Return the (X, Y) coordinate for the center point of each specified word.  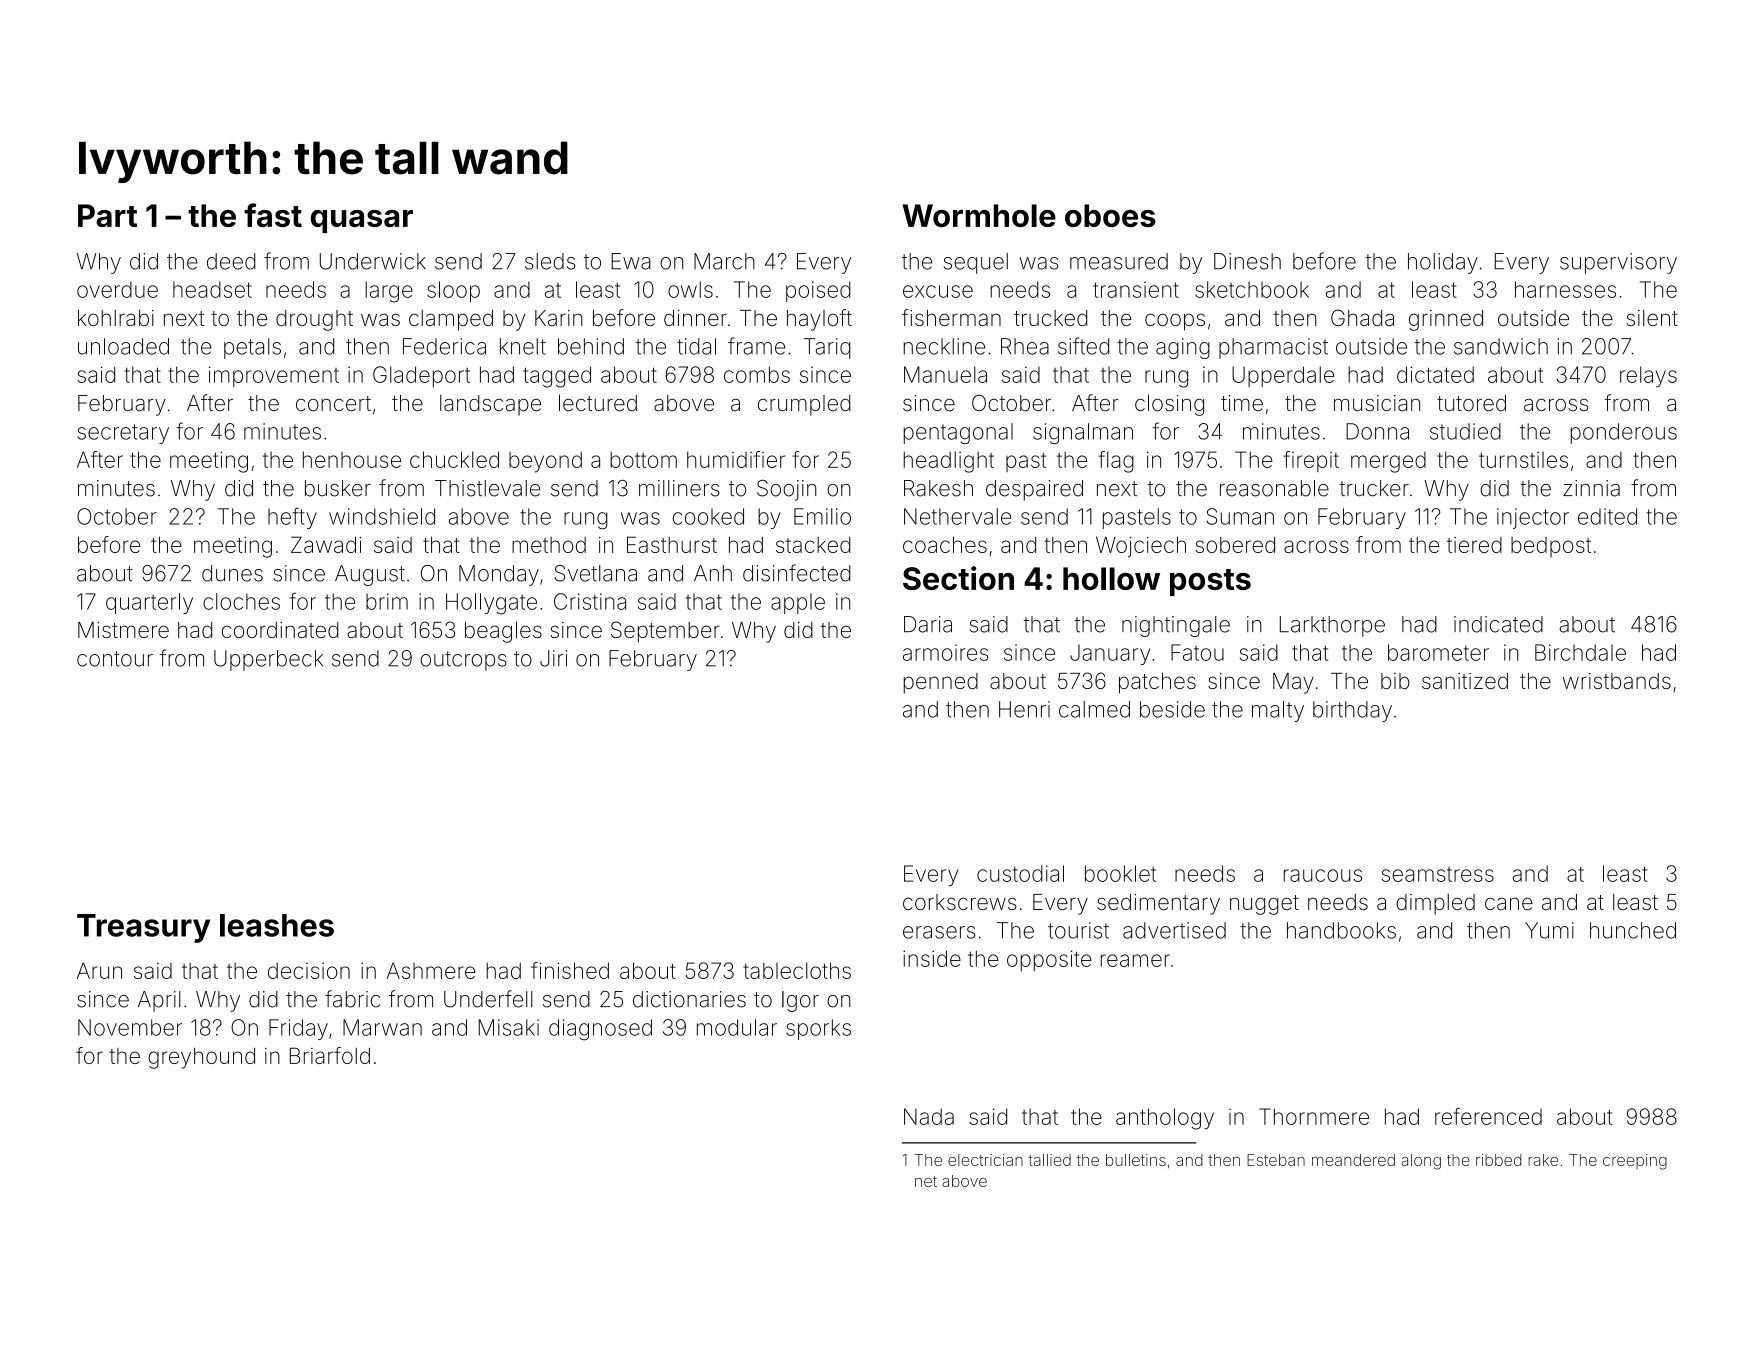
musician (1377, 403)
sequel (976, 263)
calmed (1094, 709)
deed (231, 261)
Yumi (1549, 930)
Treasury (143, 928)
